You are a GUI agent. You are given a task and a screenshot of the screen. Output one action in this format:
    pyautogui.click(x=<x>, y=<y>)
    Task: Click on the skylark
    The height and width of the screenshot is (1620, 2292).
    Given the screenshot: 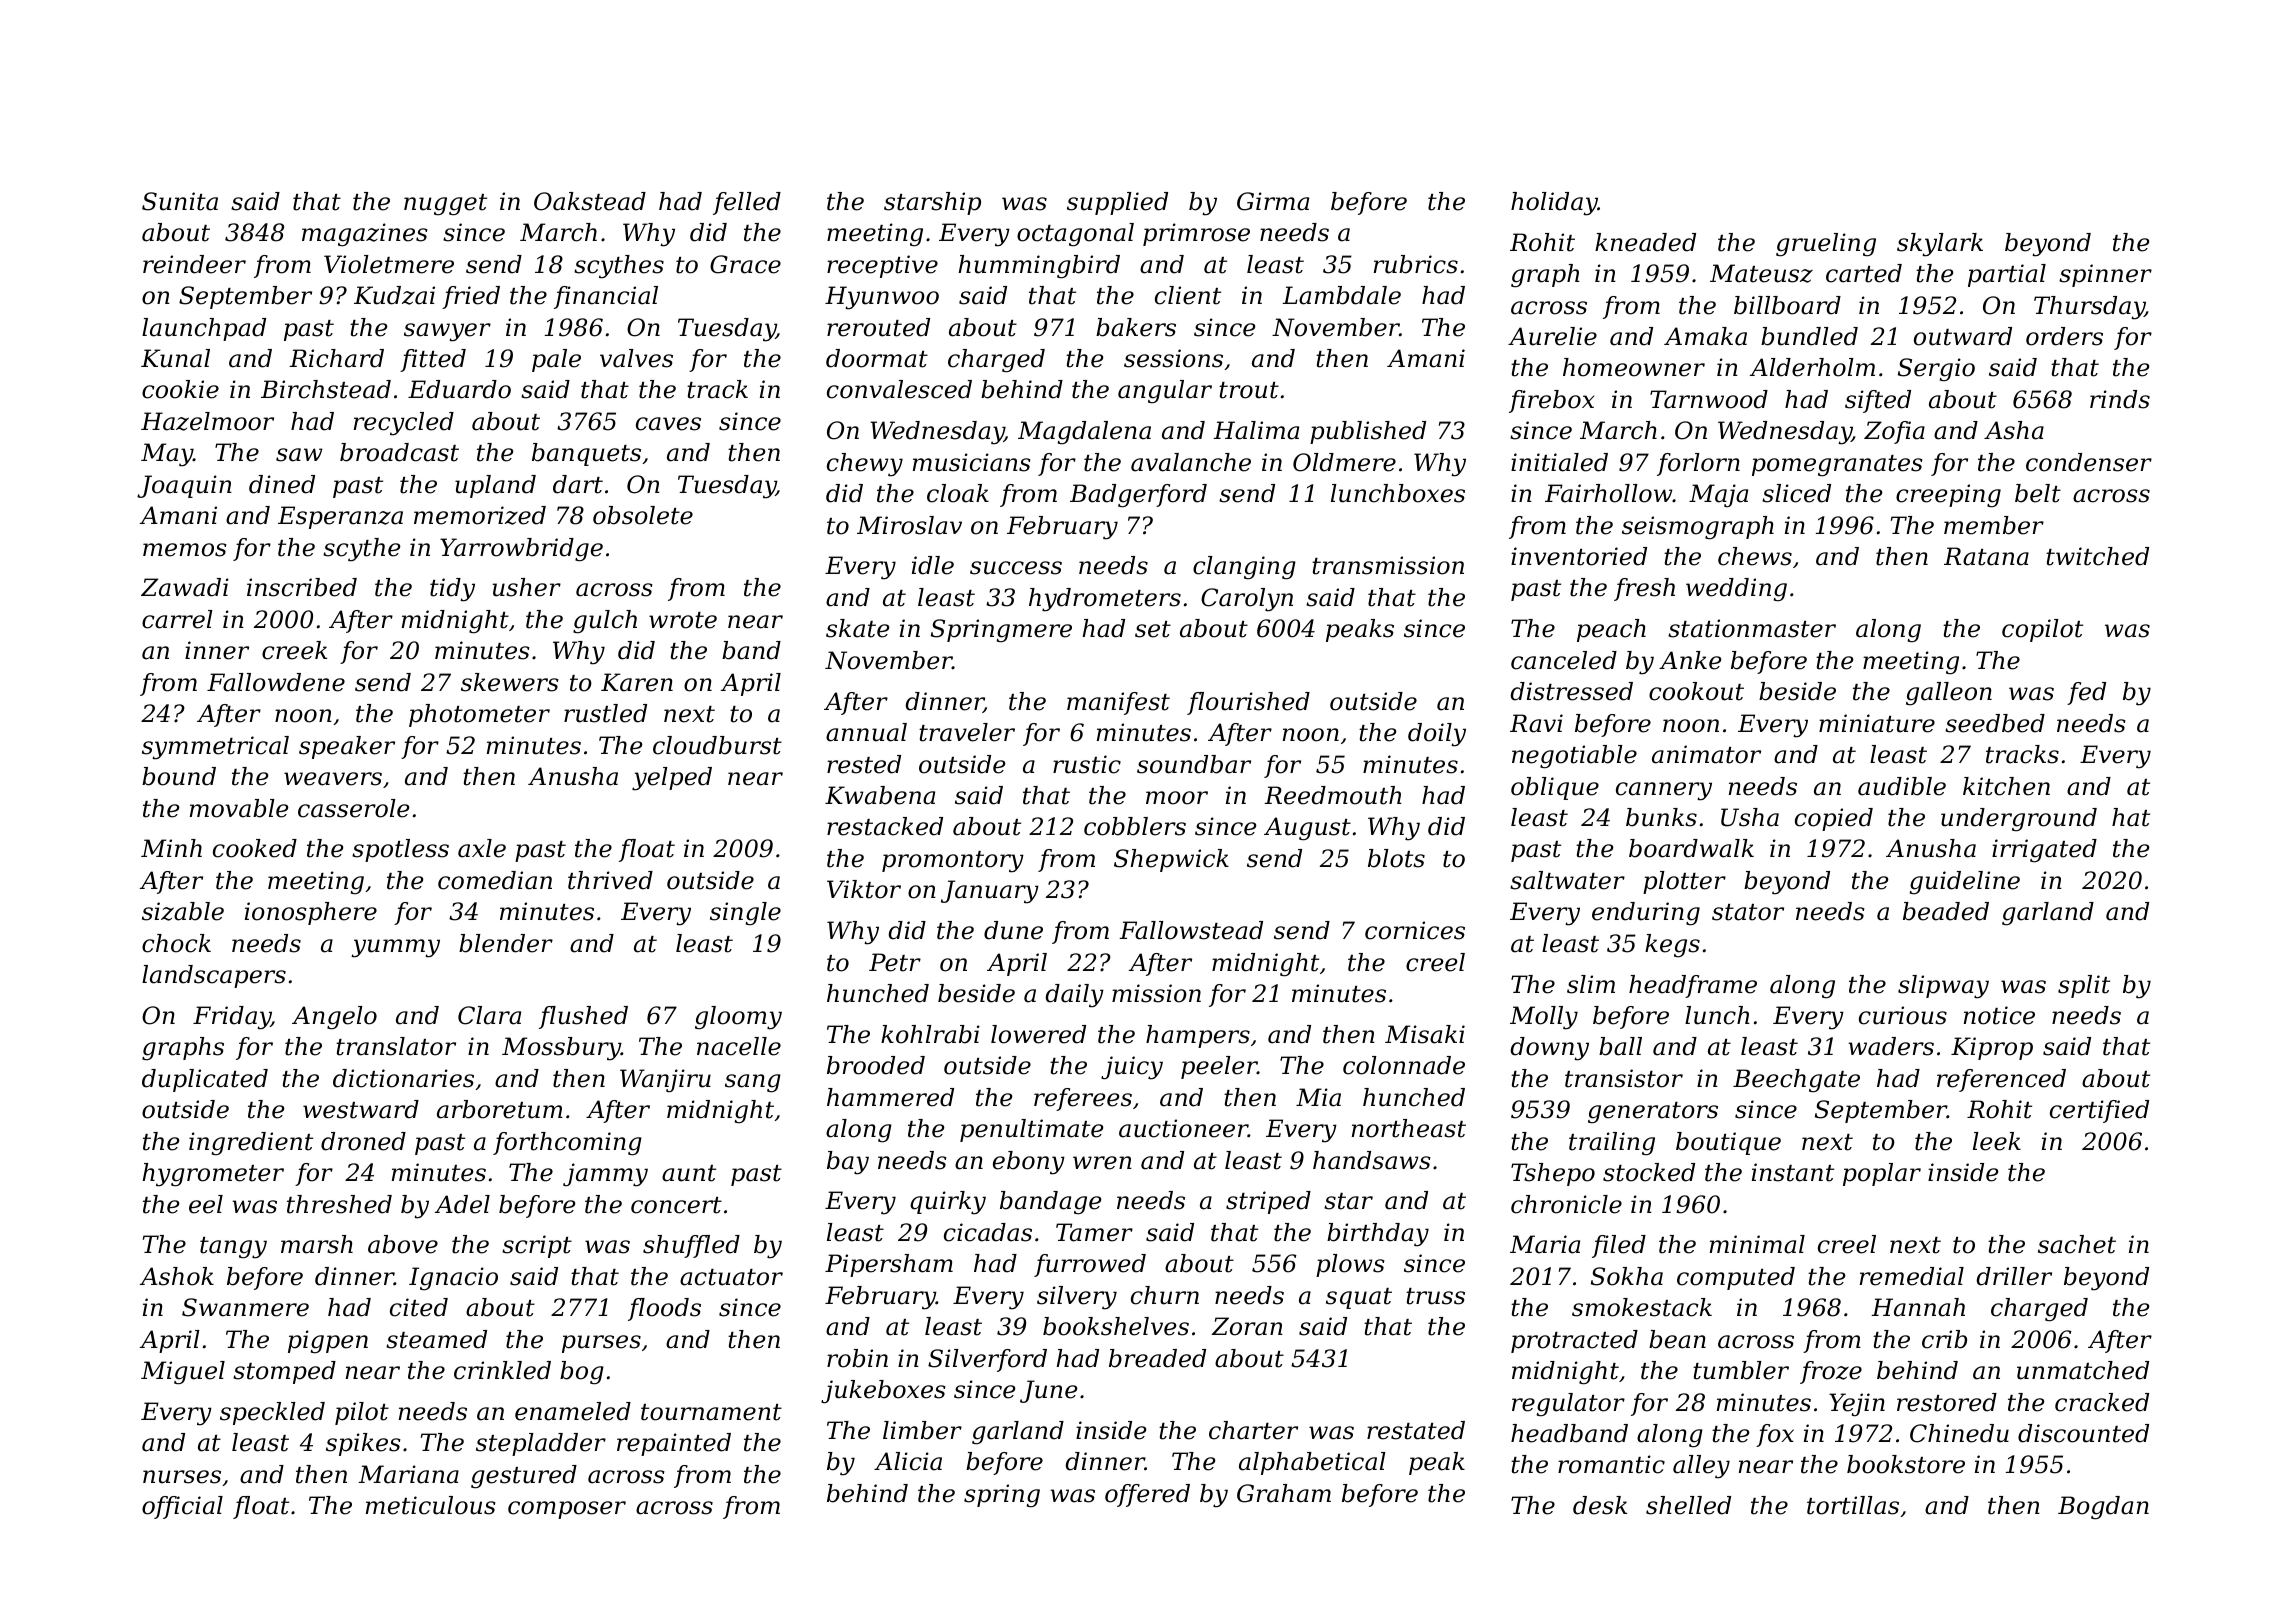 What is the action you would take?
    pyautogui.click(x=1940, y=245)
